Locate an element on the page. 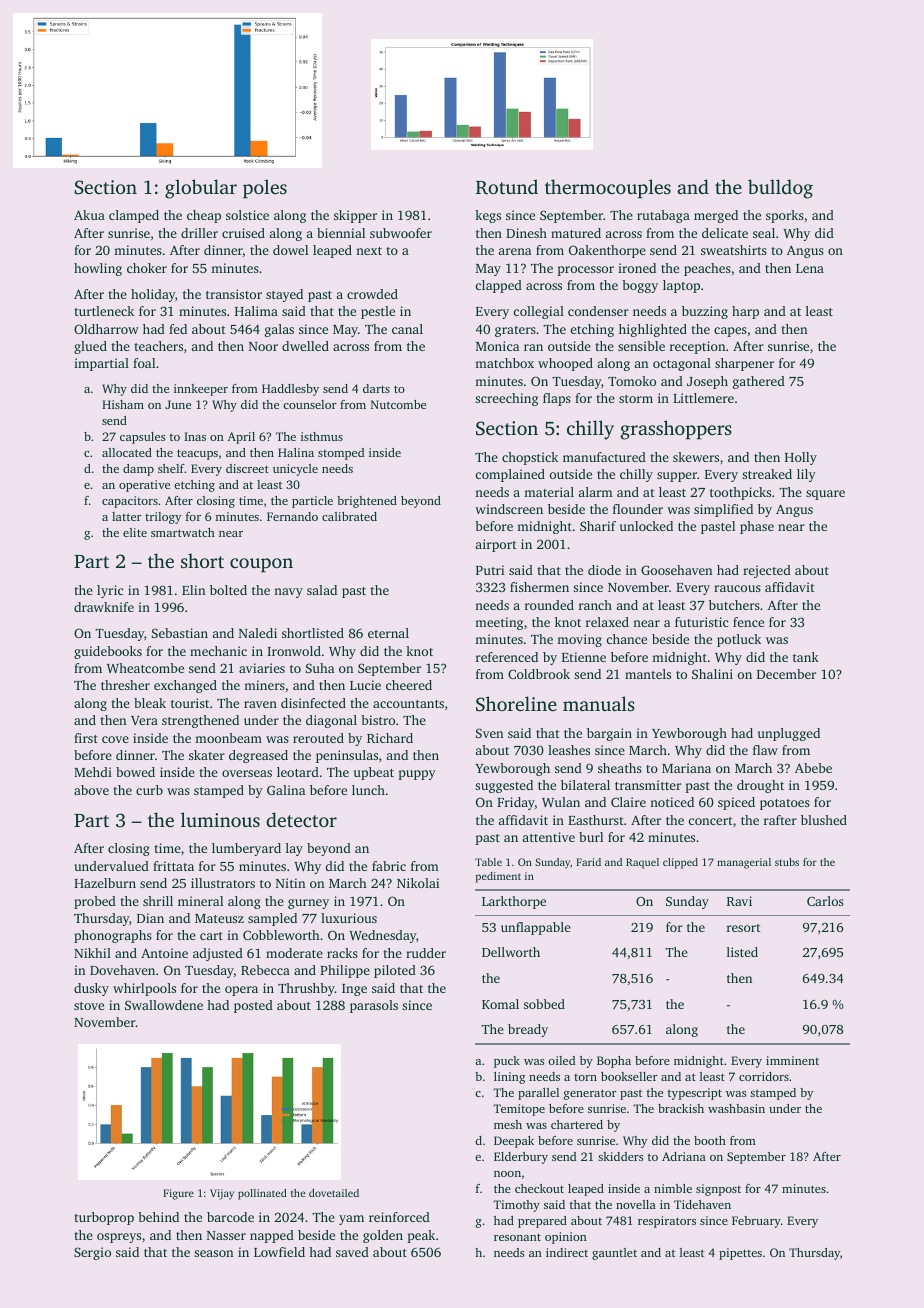 The image size is (924, 1308). leotard is located at coordinates (298, 772).
